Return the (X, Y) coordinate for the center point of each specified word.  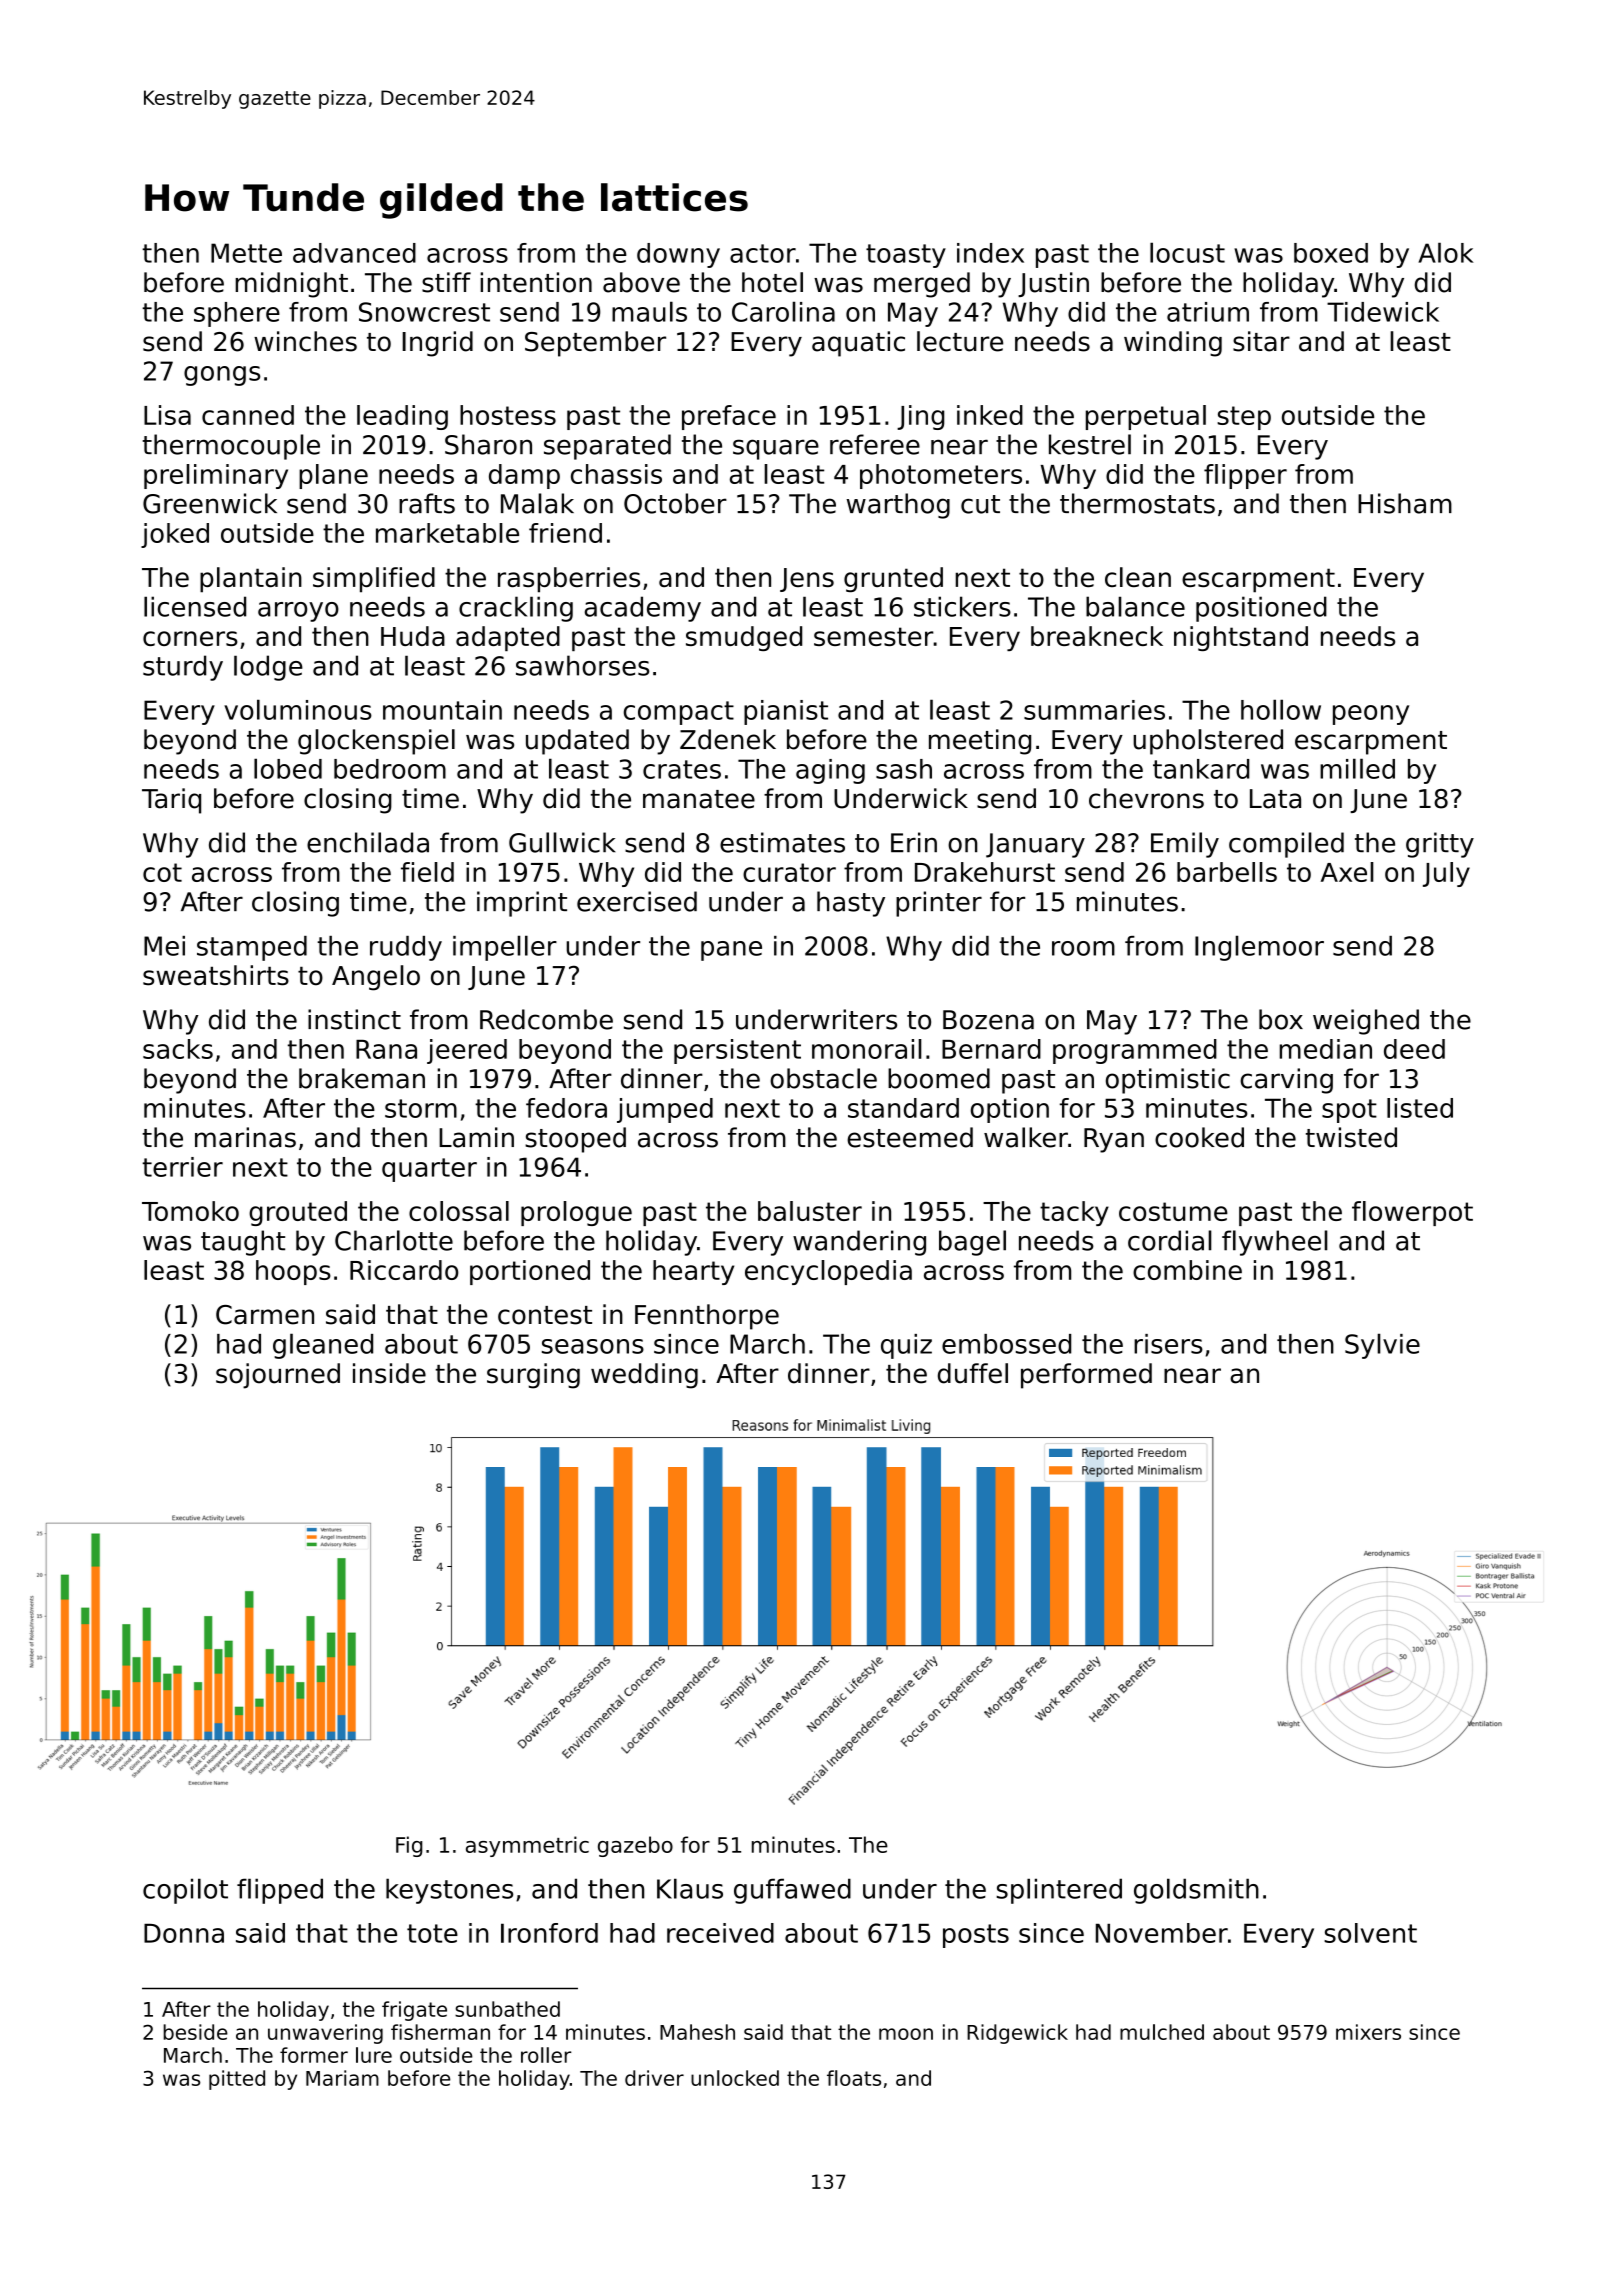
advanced (354, 253)
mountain (442, 710)
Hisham (1405, 503)
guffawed (792, 1891)
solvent (1370, 1933)
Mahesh (697, 2032)
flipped (280, 1891)
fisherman (440, 2032)
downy (678, 255)
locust (1187, 252)
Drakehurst (985, 872)
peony (1371, 715)
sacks (178, 1049)
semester (873, 636)
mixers (1368, 2032)
